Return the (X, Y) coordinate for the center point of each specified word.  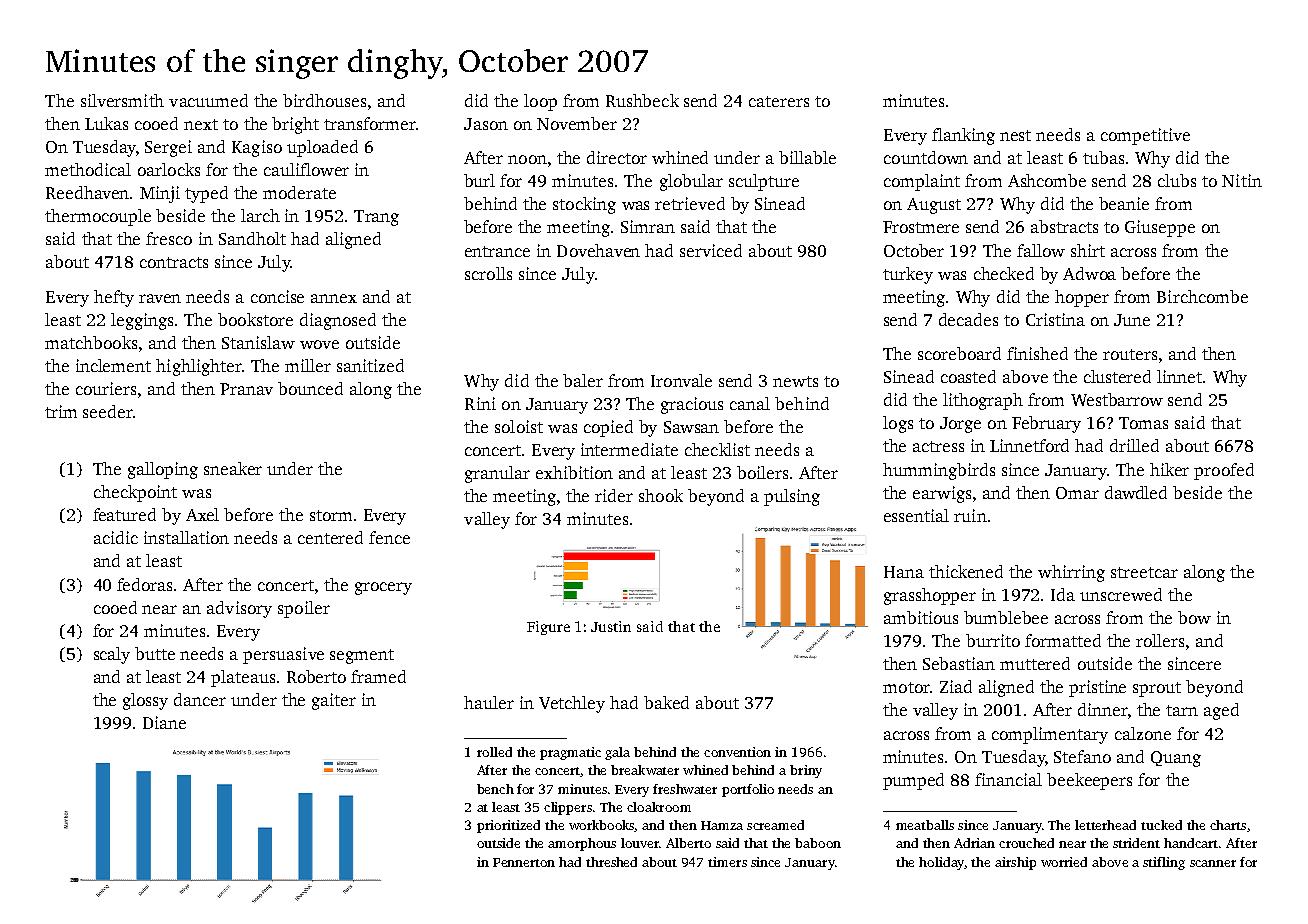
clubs (1177, 180)
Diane (164, 722)
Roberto (316, 676)
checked (1004, 273)
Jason (486, 124)
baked (666, 702)
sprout (1157, 689)
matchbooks (91, 342)
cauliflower (306, 169)
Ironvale (681, 380)
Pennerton (524, 862)
